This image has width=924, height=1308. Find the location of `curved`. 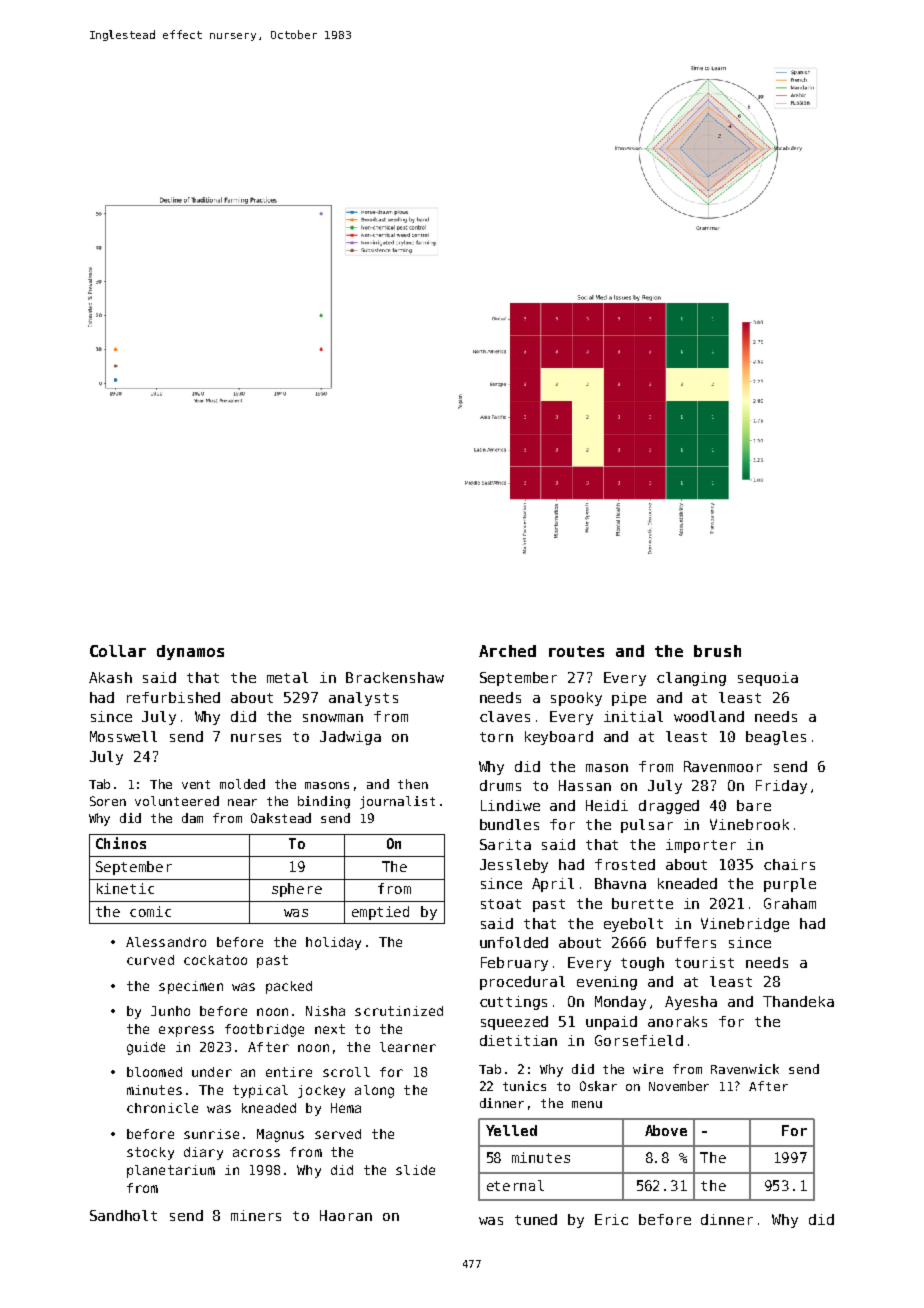

curved is located at coordinates (150, 960).
